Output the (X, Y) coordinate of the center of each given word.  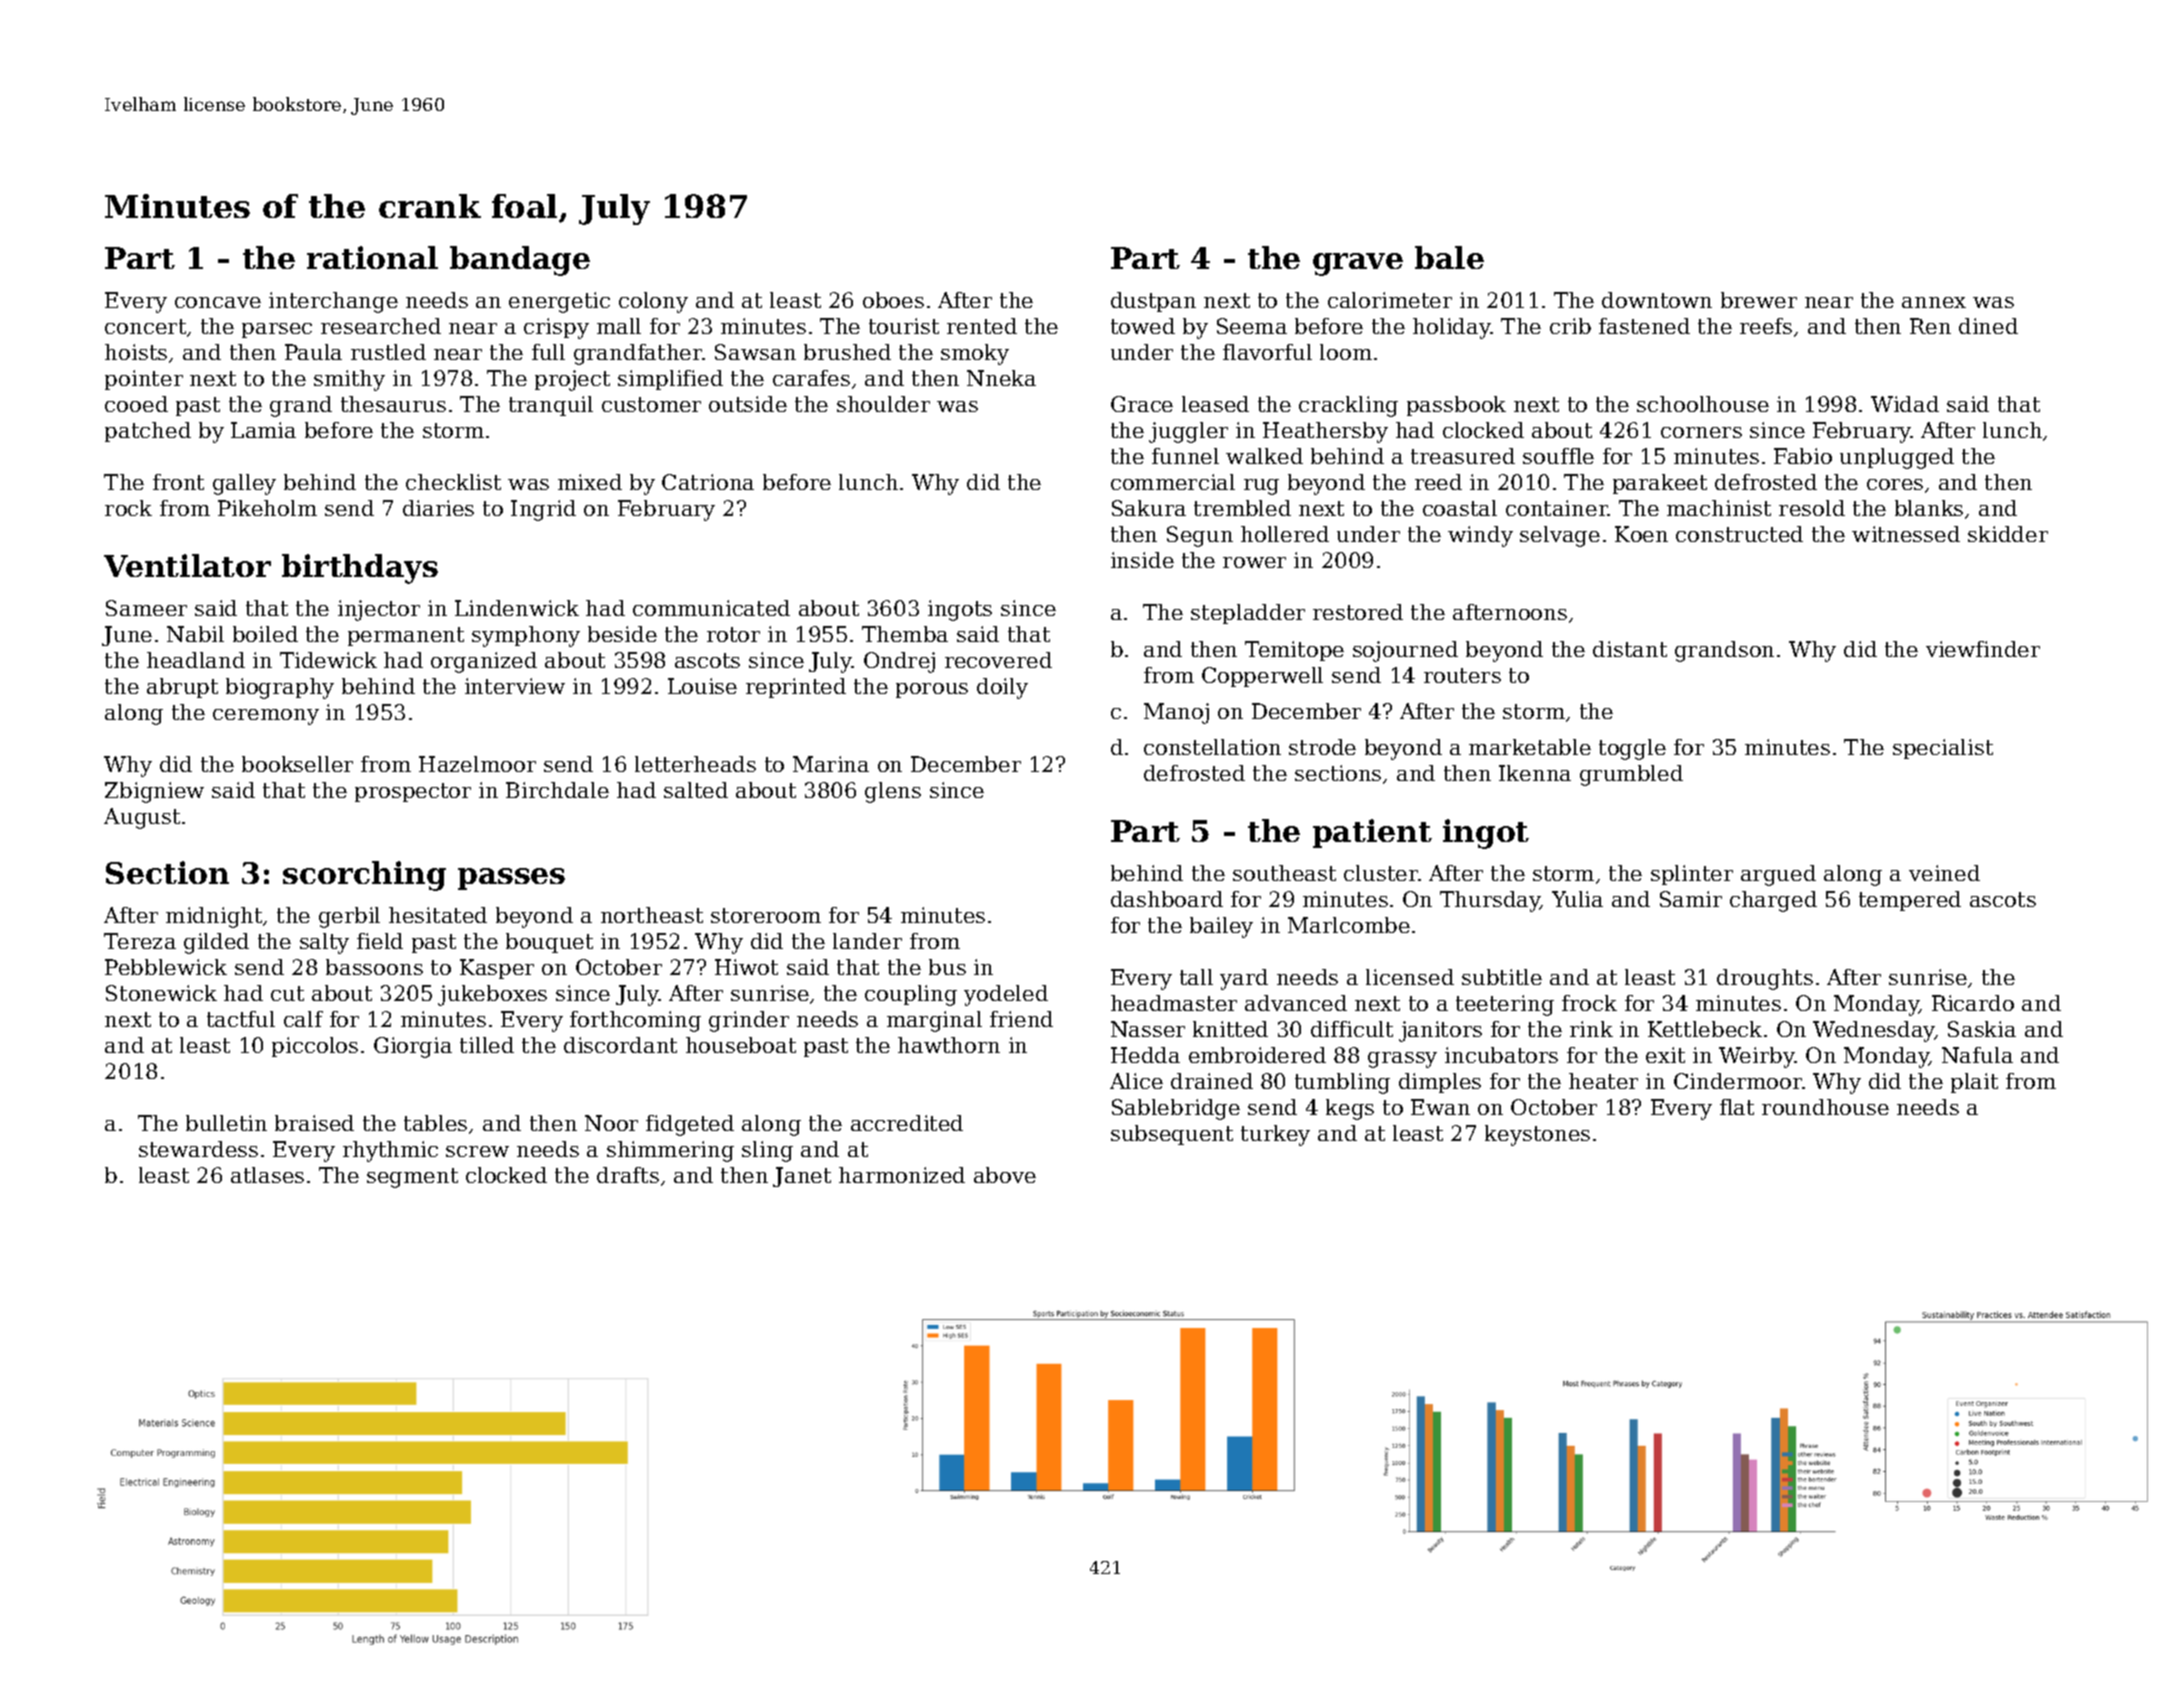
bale (1449, 257)
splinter (1692, 875)
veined (1944, 873)
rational (372, 257)
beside (622, 634)
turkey (1275, 1135)
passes (511, 879)
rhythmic (390, 1151)
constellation (1212, 747)
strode (1322, 747)
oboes (893, 300)
